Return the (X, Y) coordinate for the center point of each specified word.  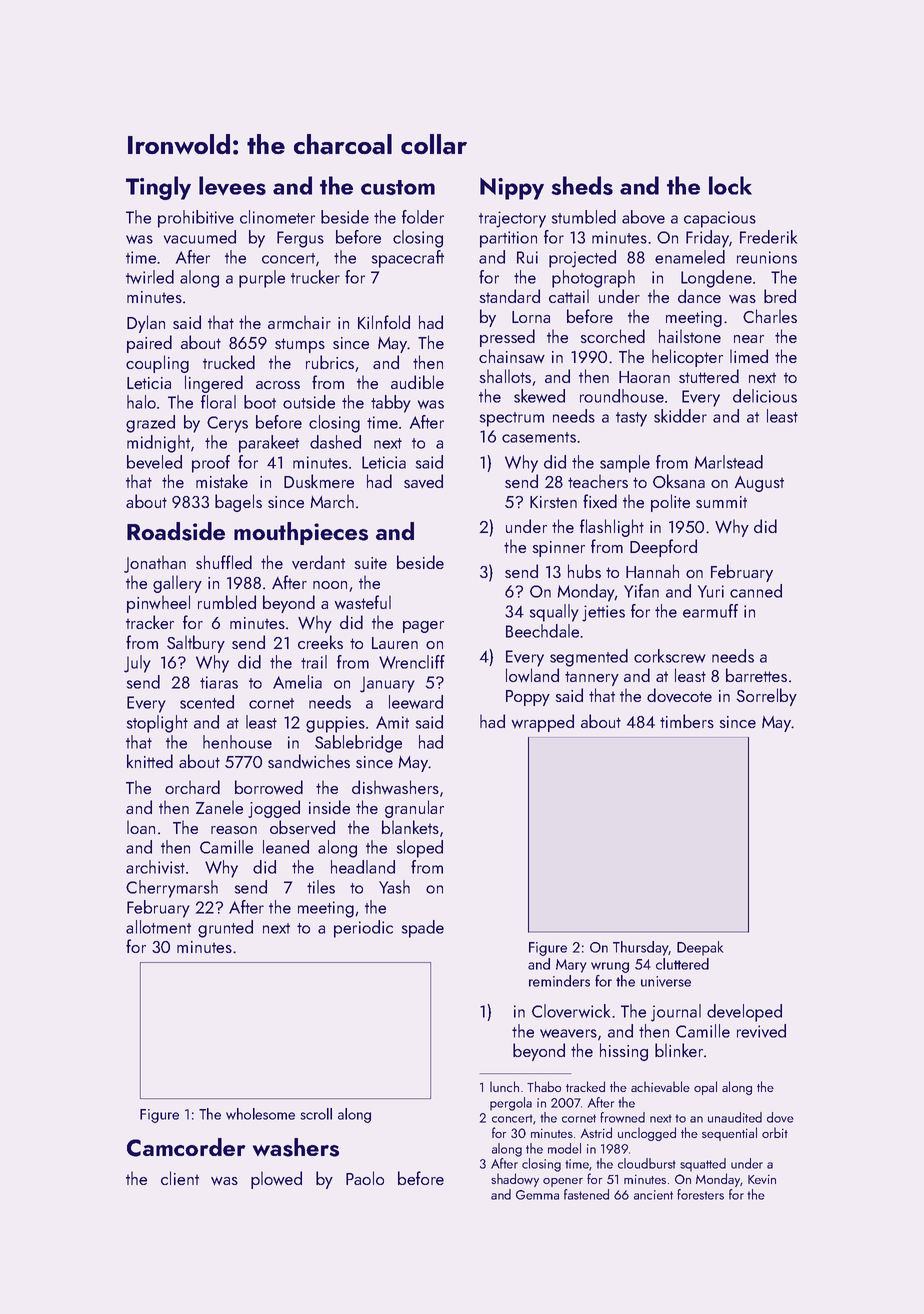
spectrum (512, 419)
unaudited (735, 1117)
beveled (154, 462)
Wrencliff (412, 662)
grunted (225, 929)
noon (330, 585)
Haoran (644, 377)
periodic (363, 929)
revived (761, 1031)
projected (582, 259)
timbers (687, 721)
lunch (504, 1086)
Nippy (512, 189)
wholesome (260, 1114)
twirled (150, 277)
